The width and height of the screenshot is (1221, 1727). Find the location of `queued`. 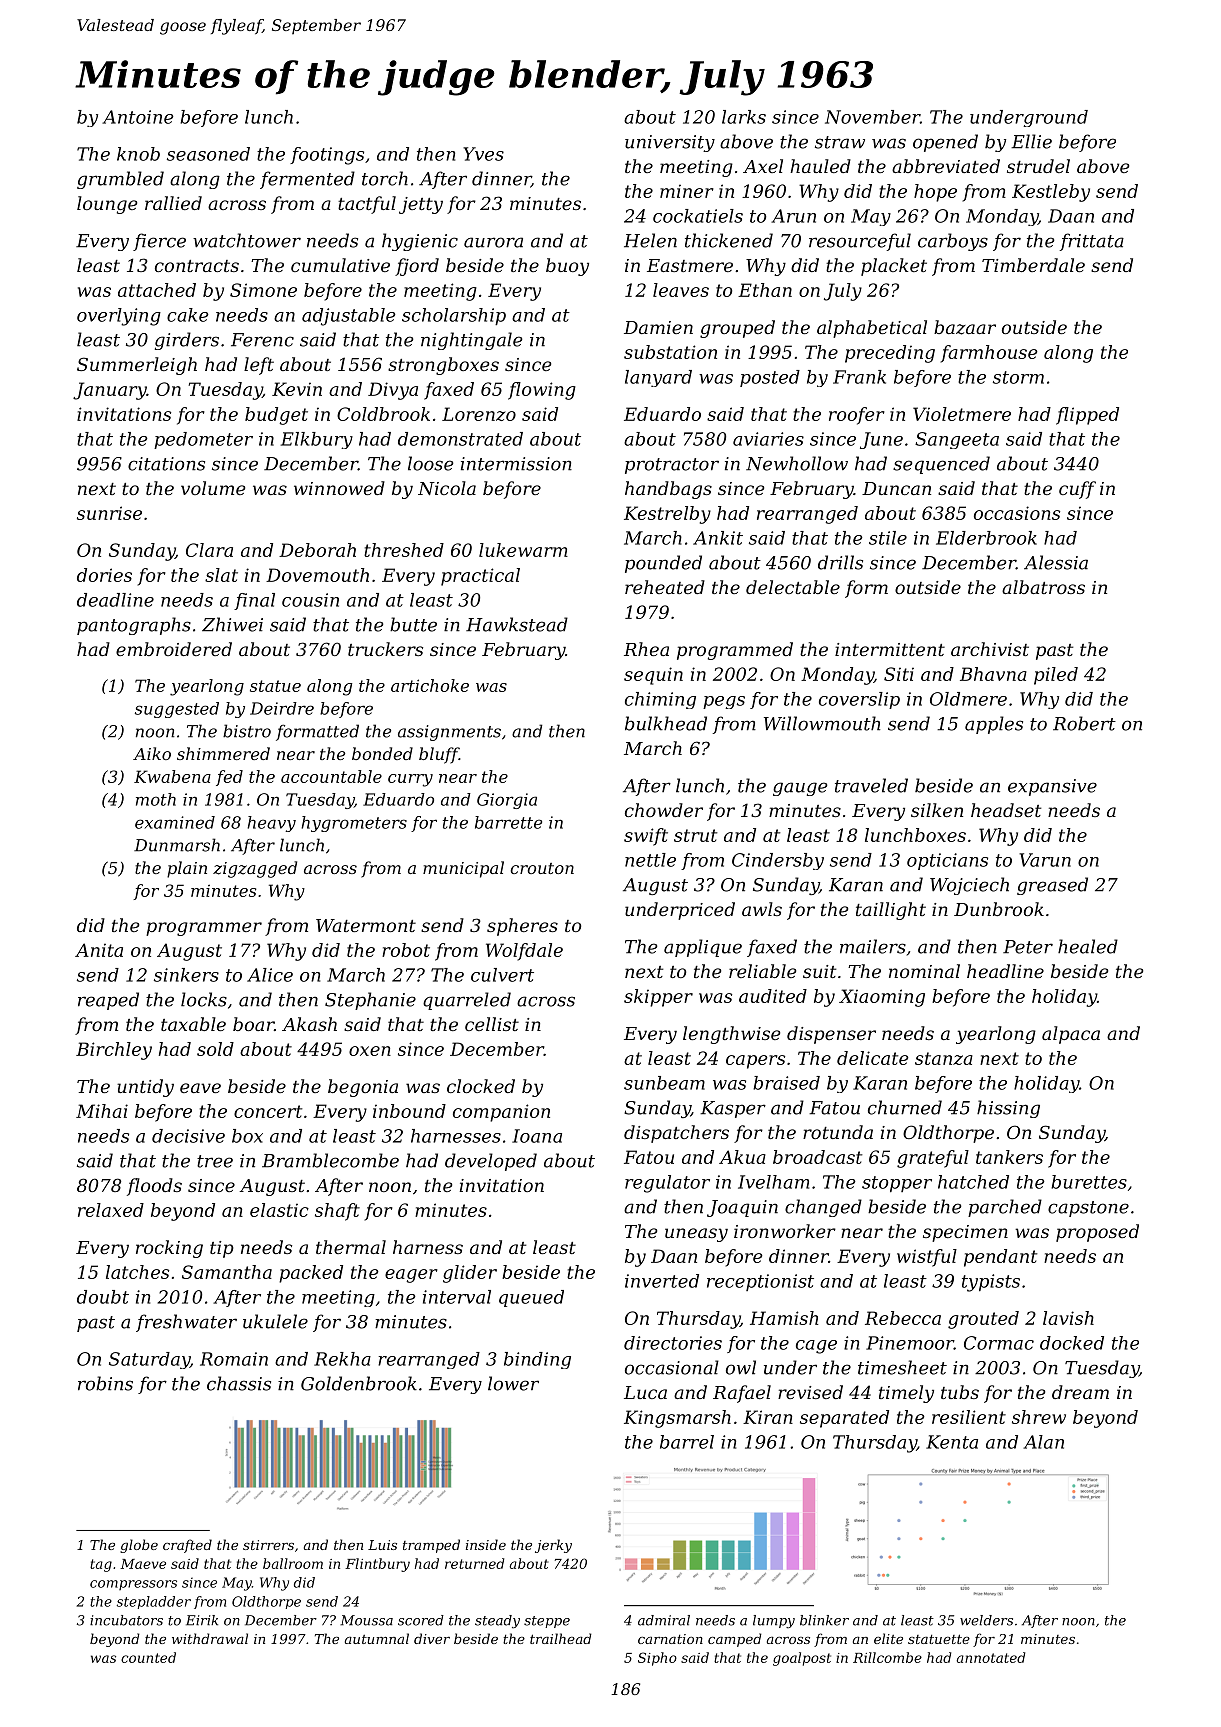

queued is located at coordinates (531, 1298).
